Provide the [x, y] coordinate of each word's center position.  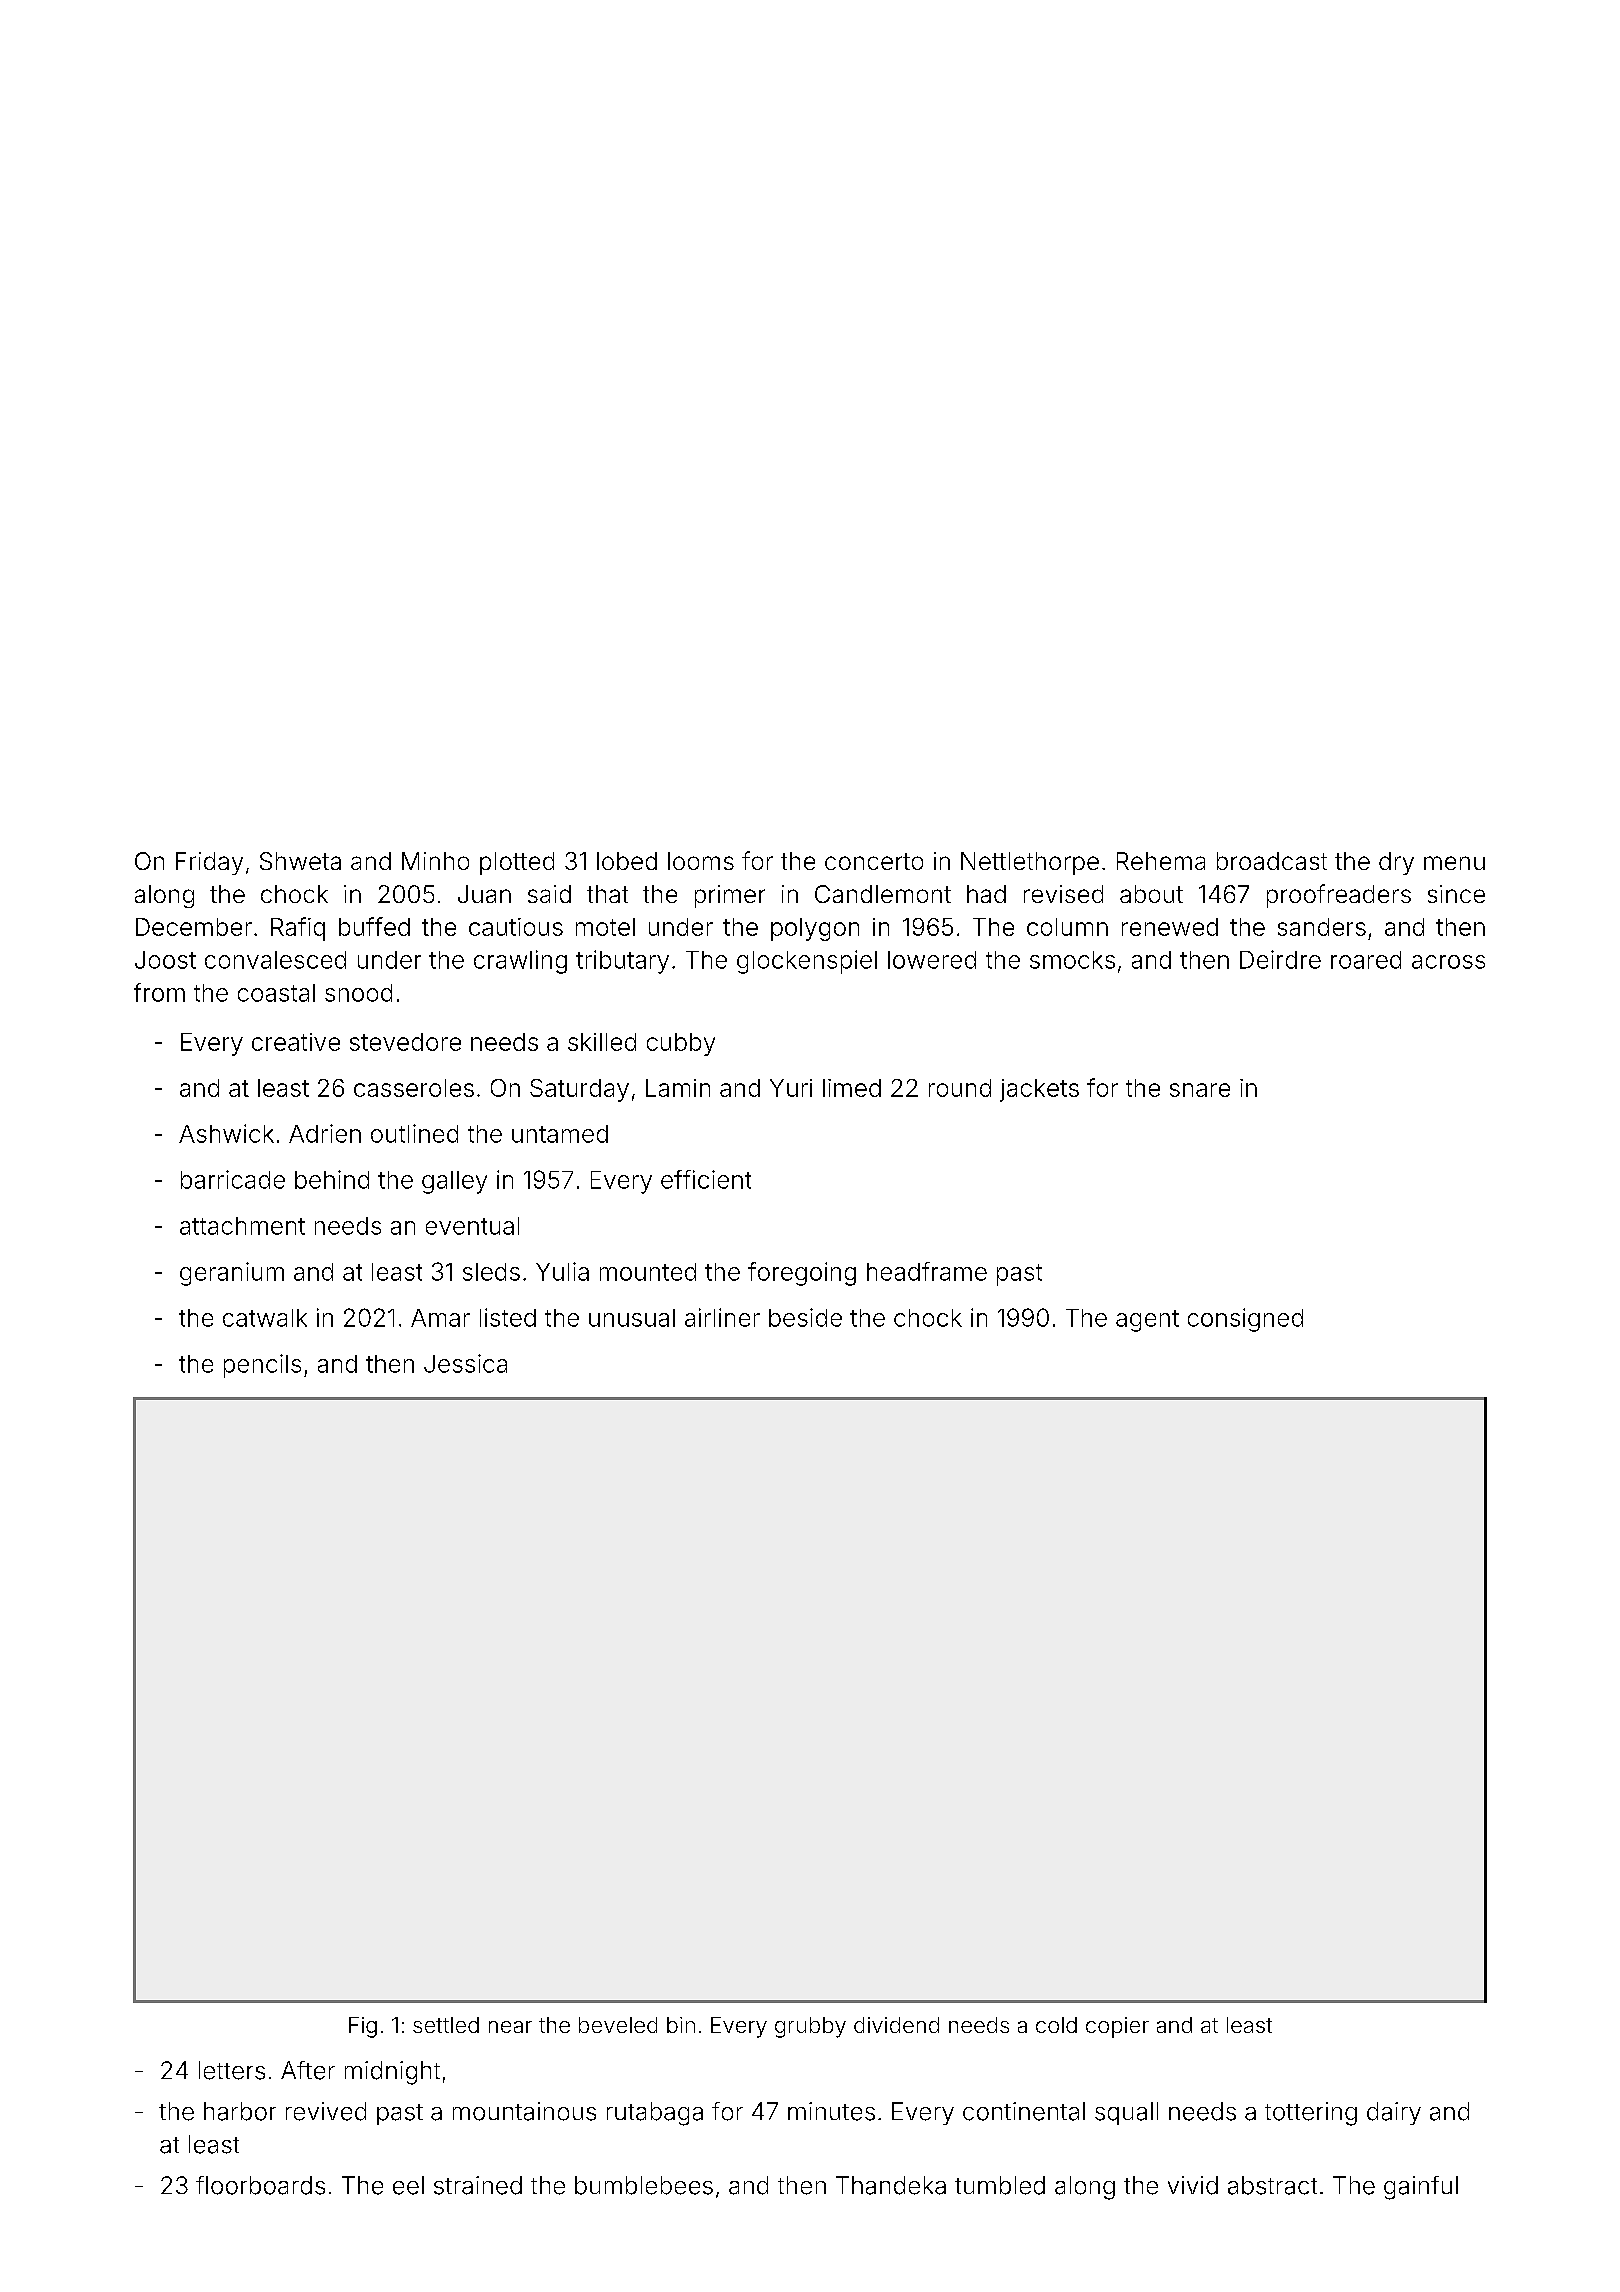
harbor [240, 2111]
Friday [209, 863]
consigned [1245, 1320]
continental [1024, 2111]
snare [1200, 1090]
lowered [932, 960]
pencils [262, 1366]
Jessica [465, 1363]
